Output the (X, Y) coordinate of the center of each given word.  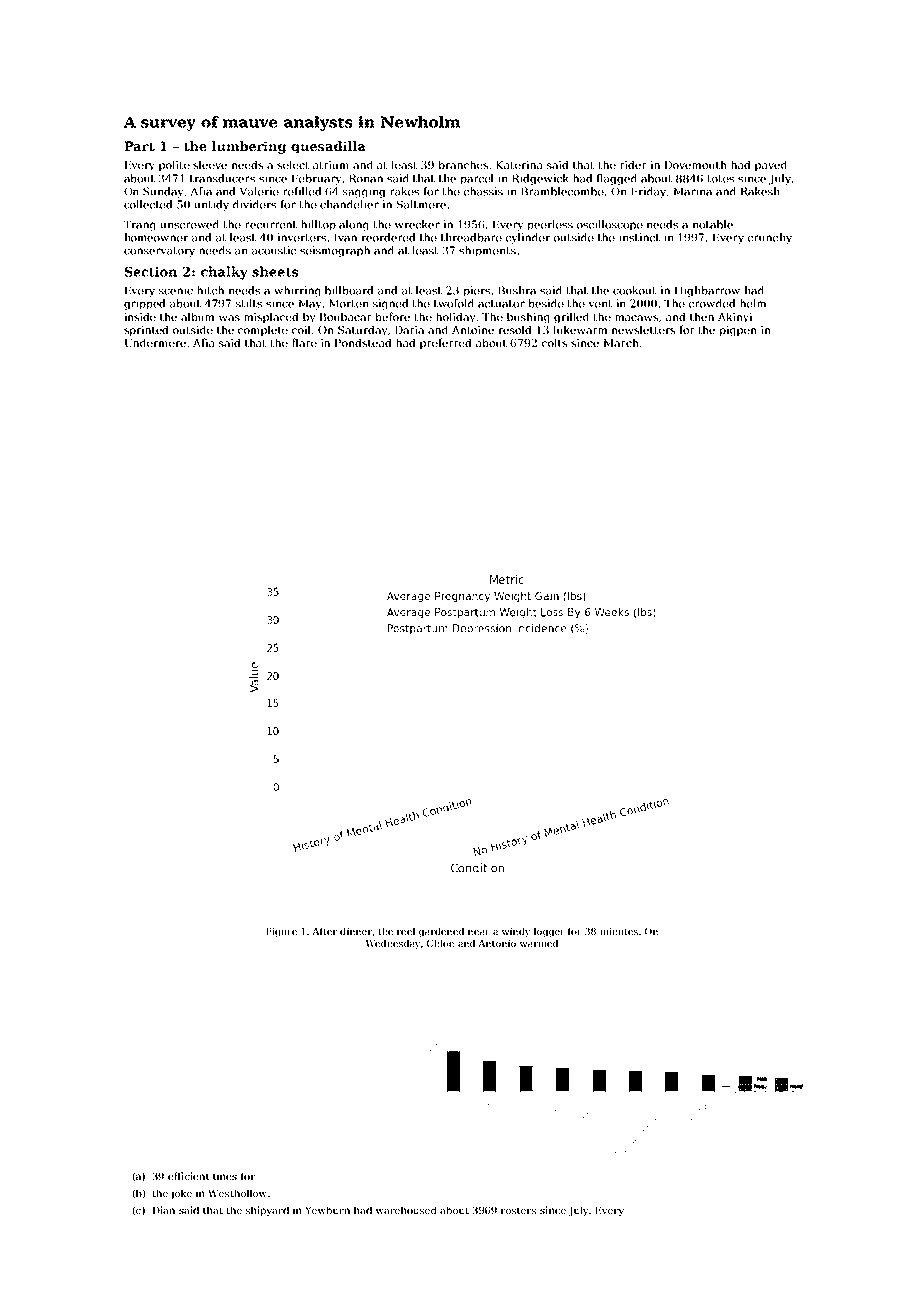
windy (516, 932)
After (325, 931)
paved (771, 165)
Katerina (519, 165)
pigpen (738, 331)
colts (554, 342)
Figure (281, 932)
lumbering (249, 147)
